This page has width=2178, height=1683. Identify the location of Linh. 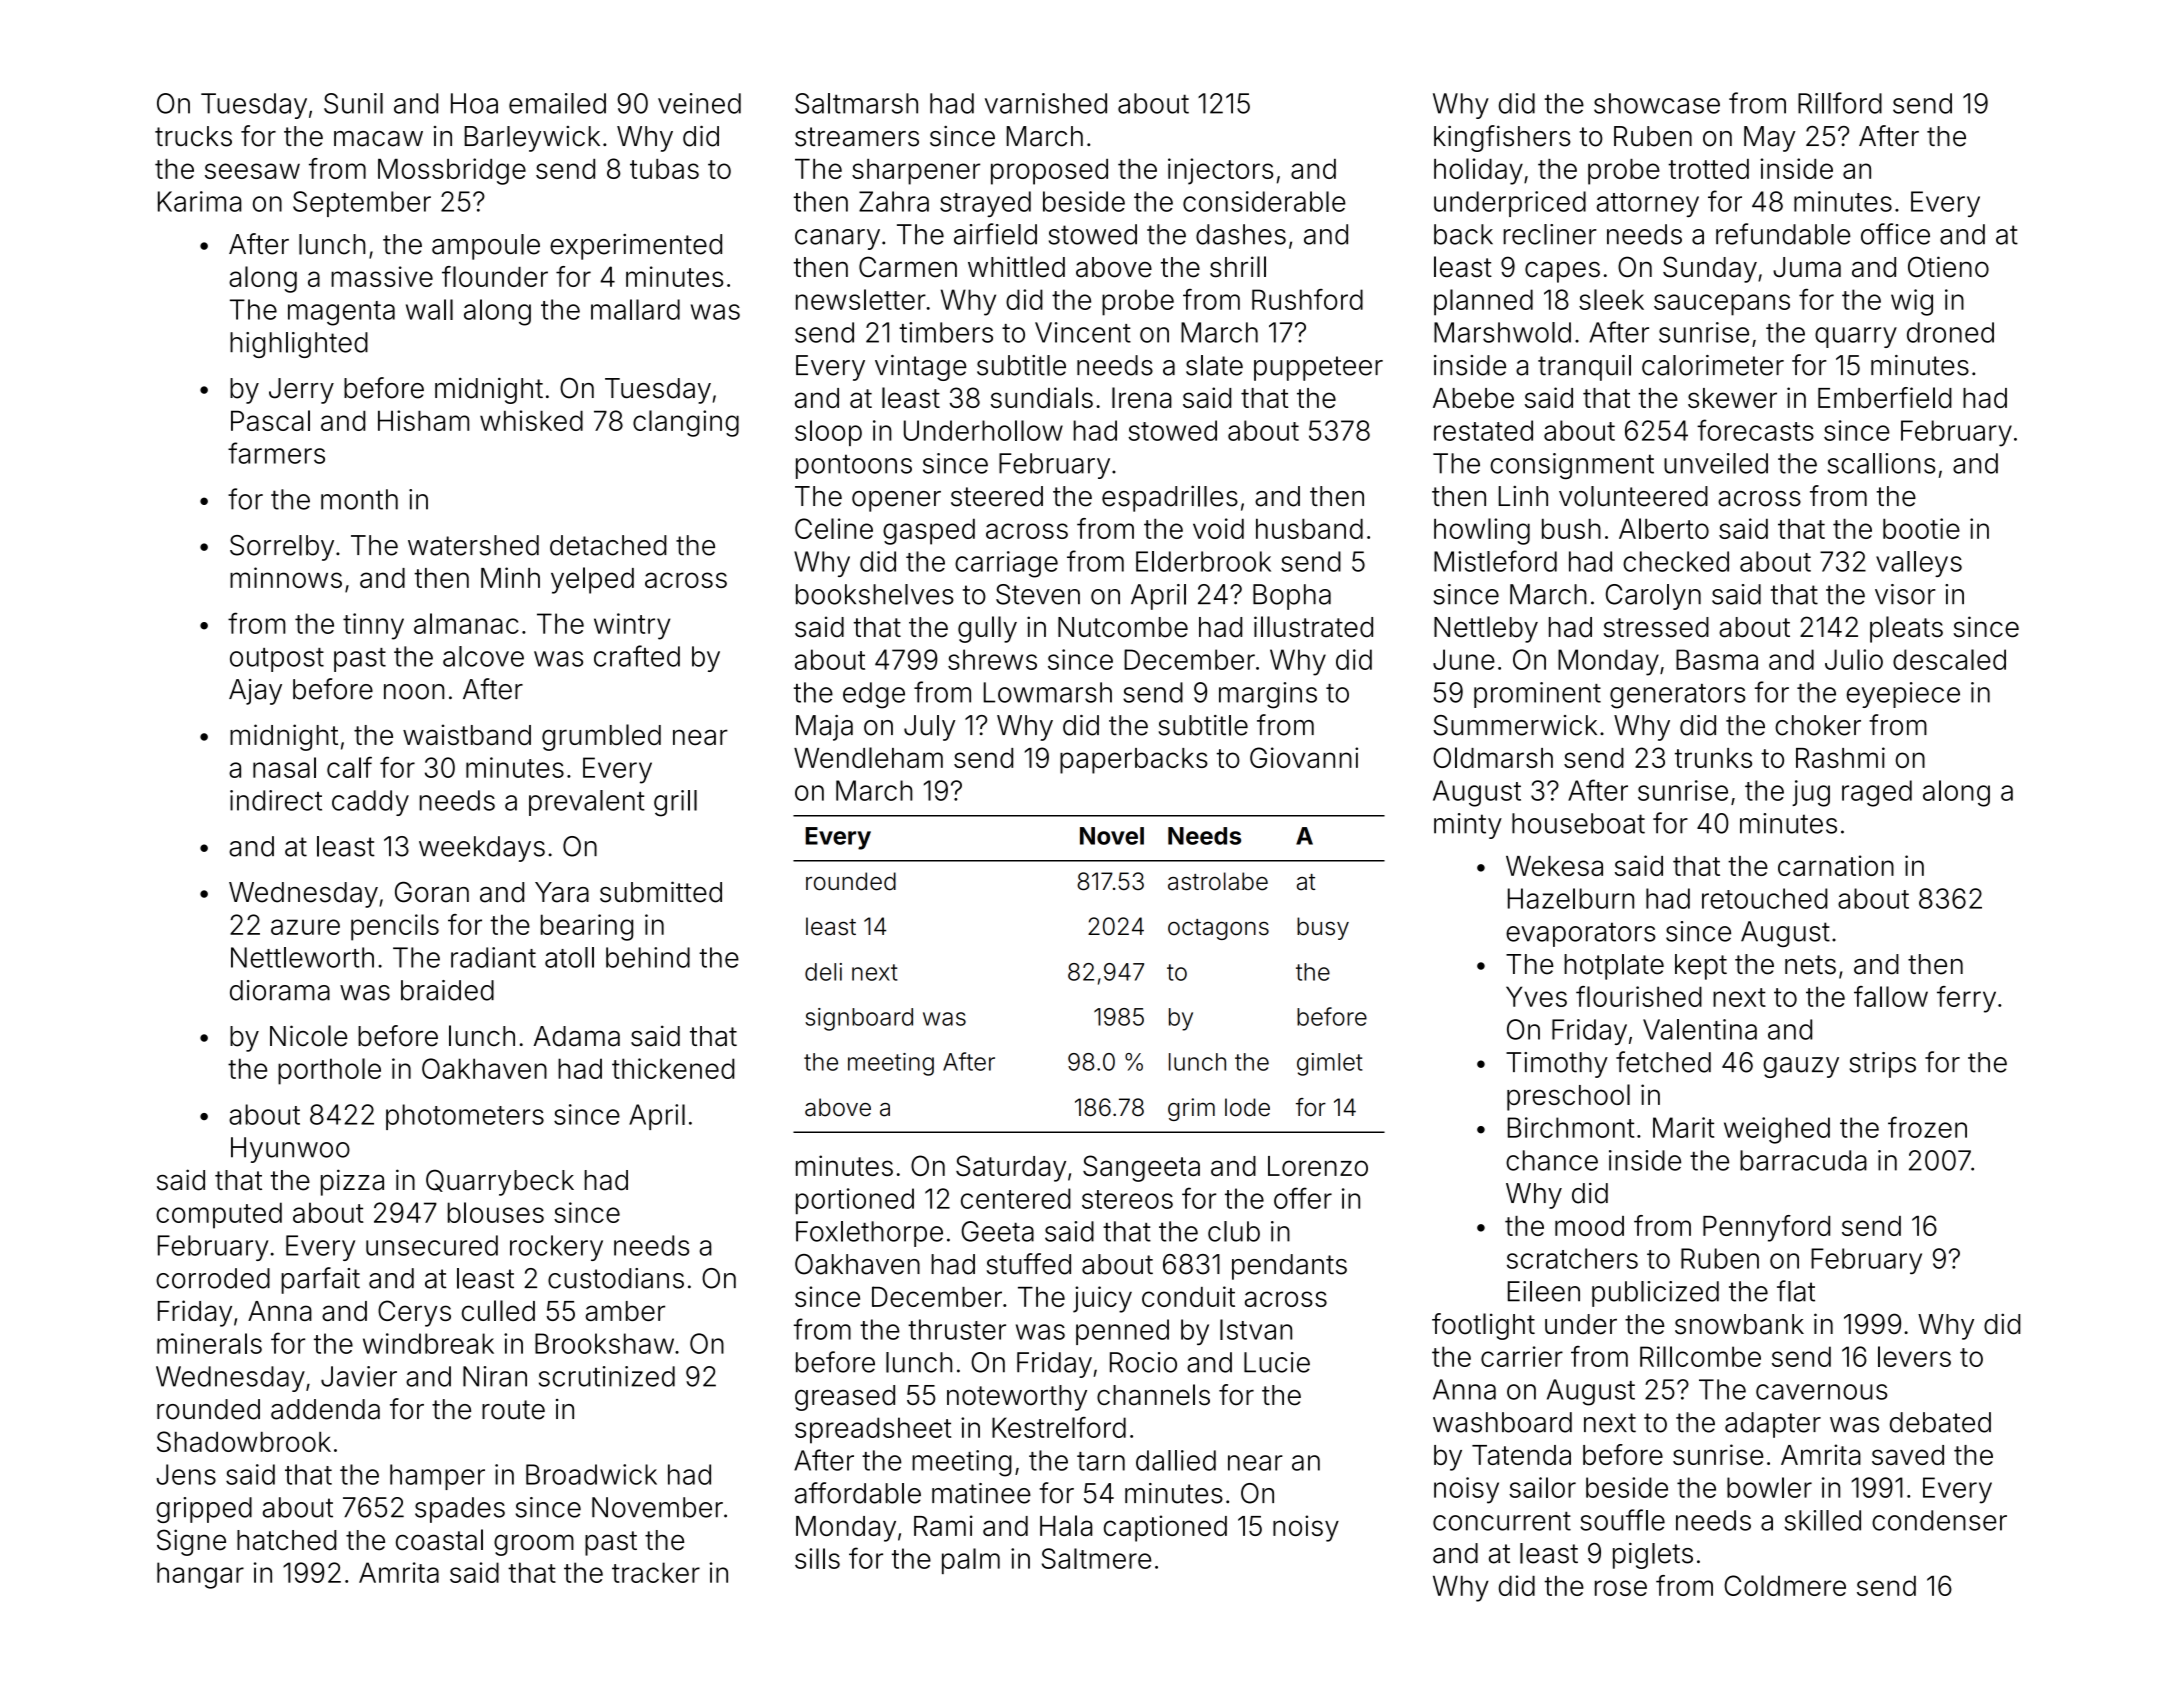
(1523, 496).
